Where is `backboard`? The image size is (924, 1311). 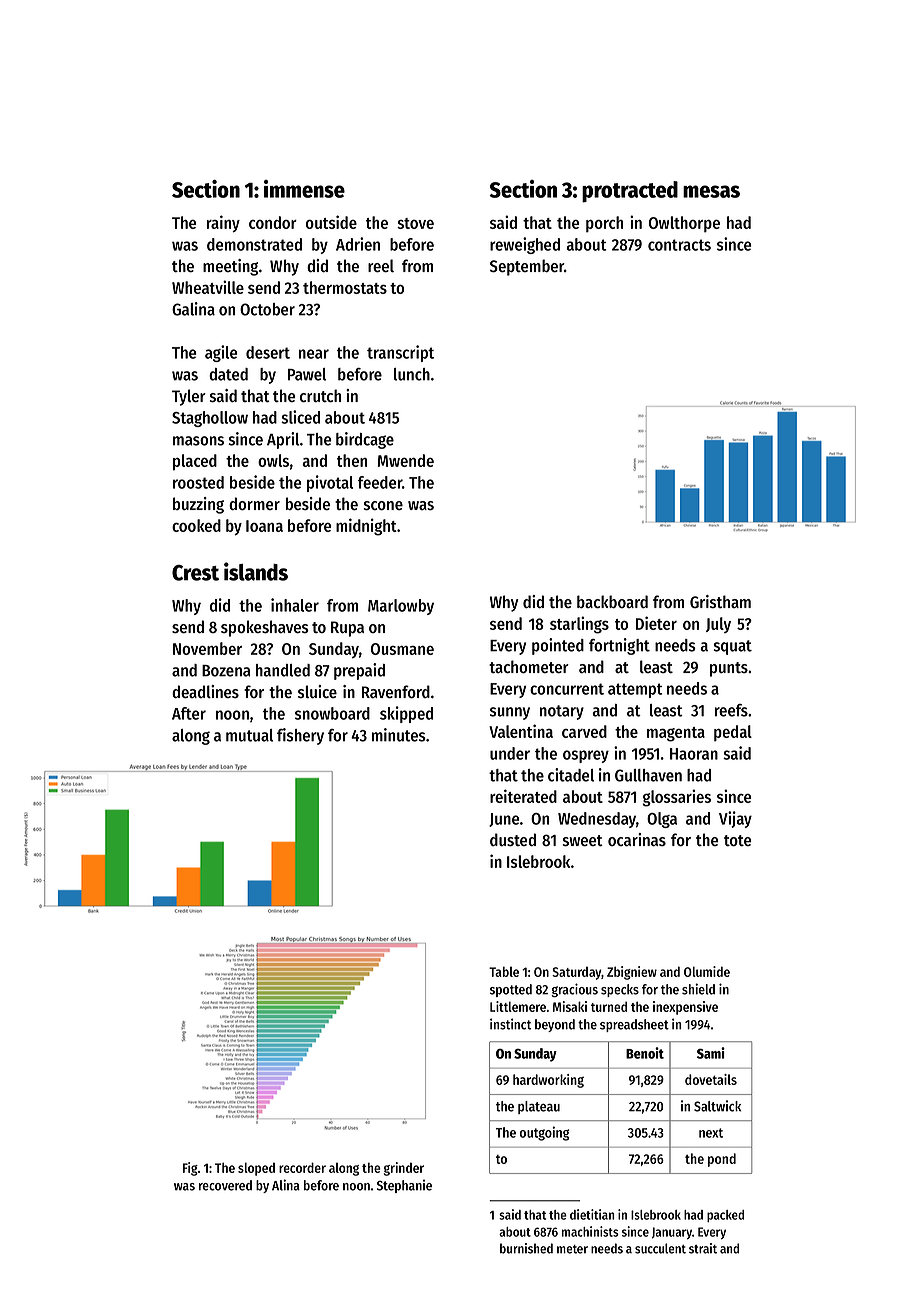
backboard is located at coordinates (612, 601).
